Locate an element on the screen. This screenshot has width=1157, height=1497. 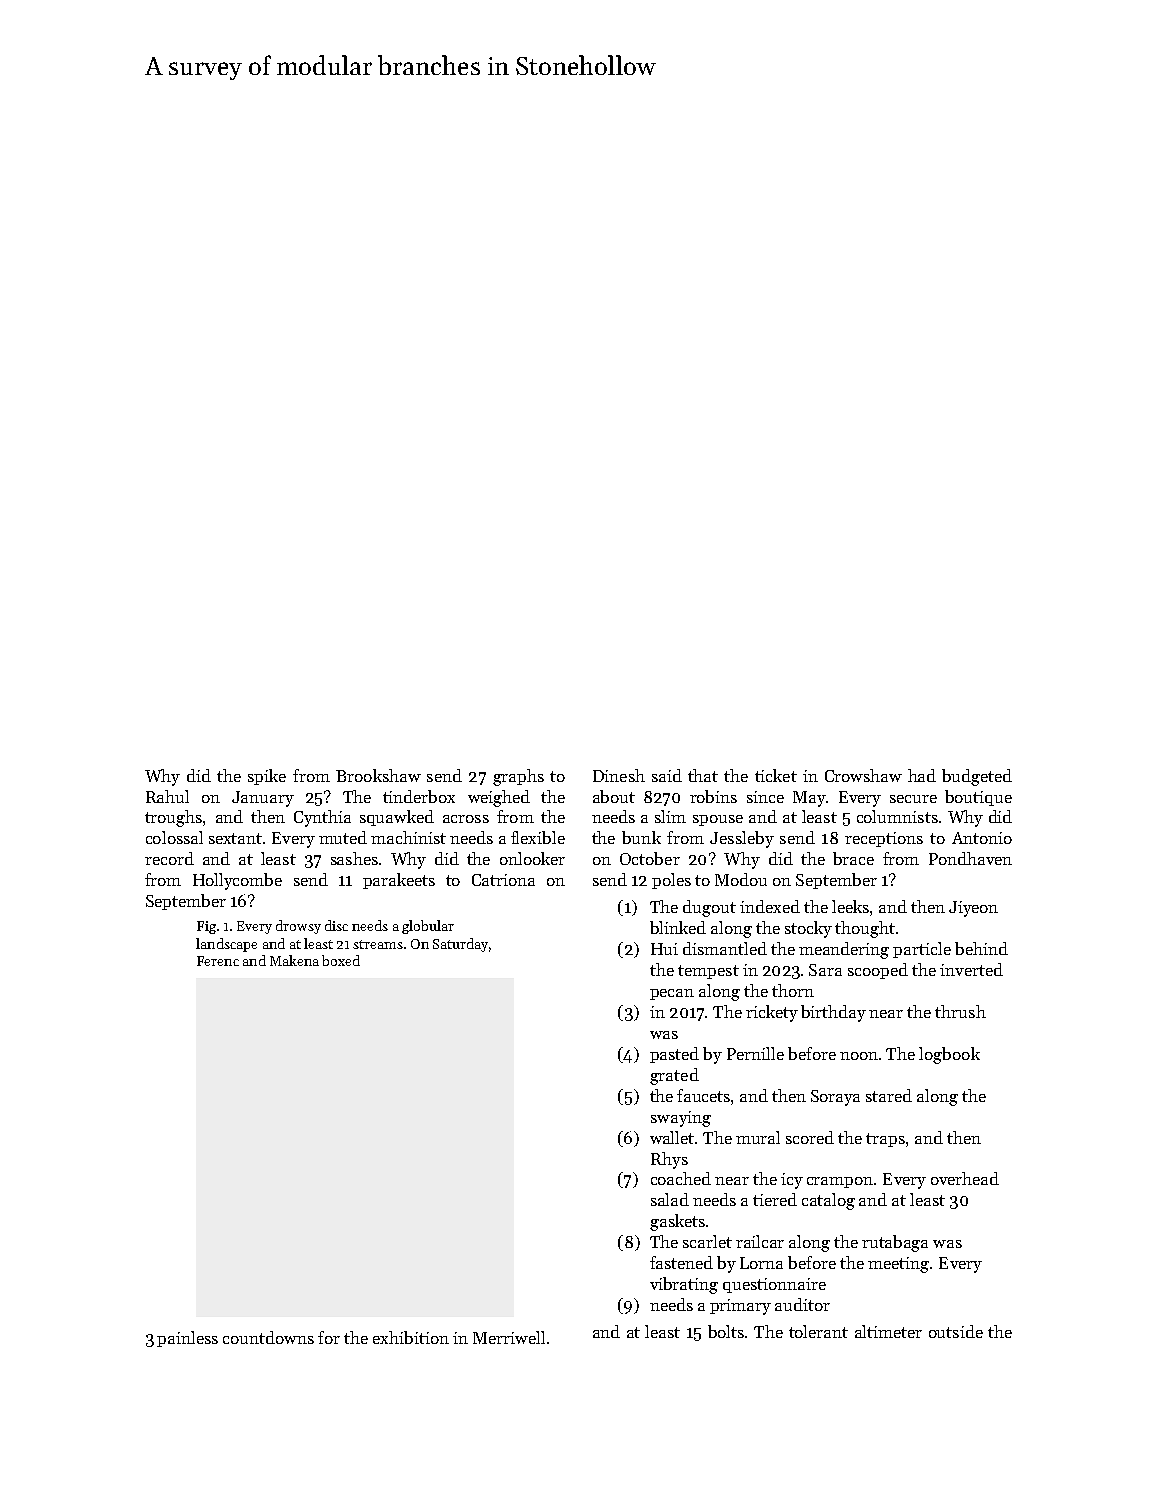
countdowns is located at coordinates (268, 1337).
